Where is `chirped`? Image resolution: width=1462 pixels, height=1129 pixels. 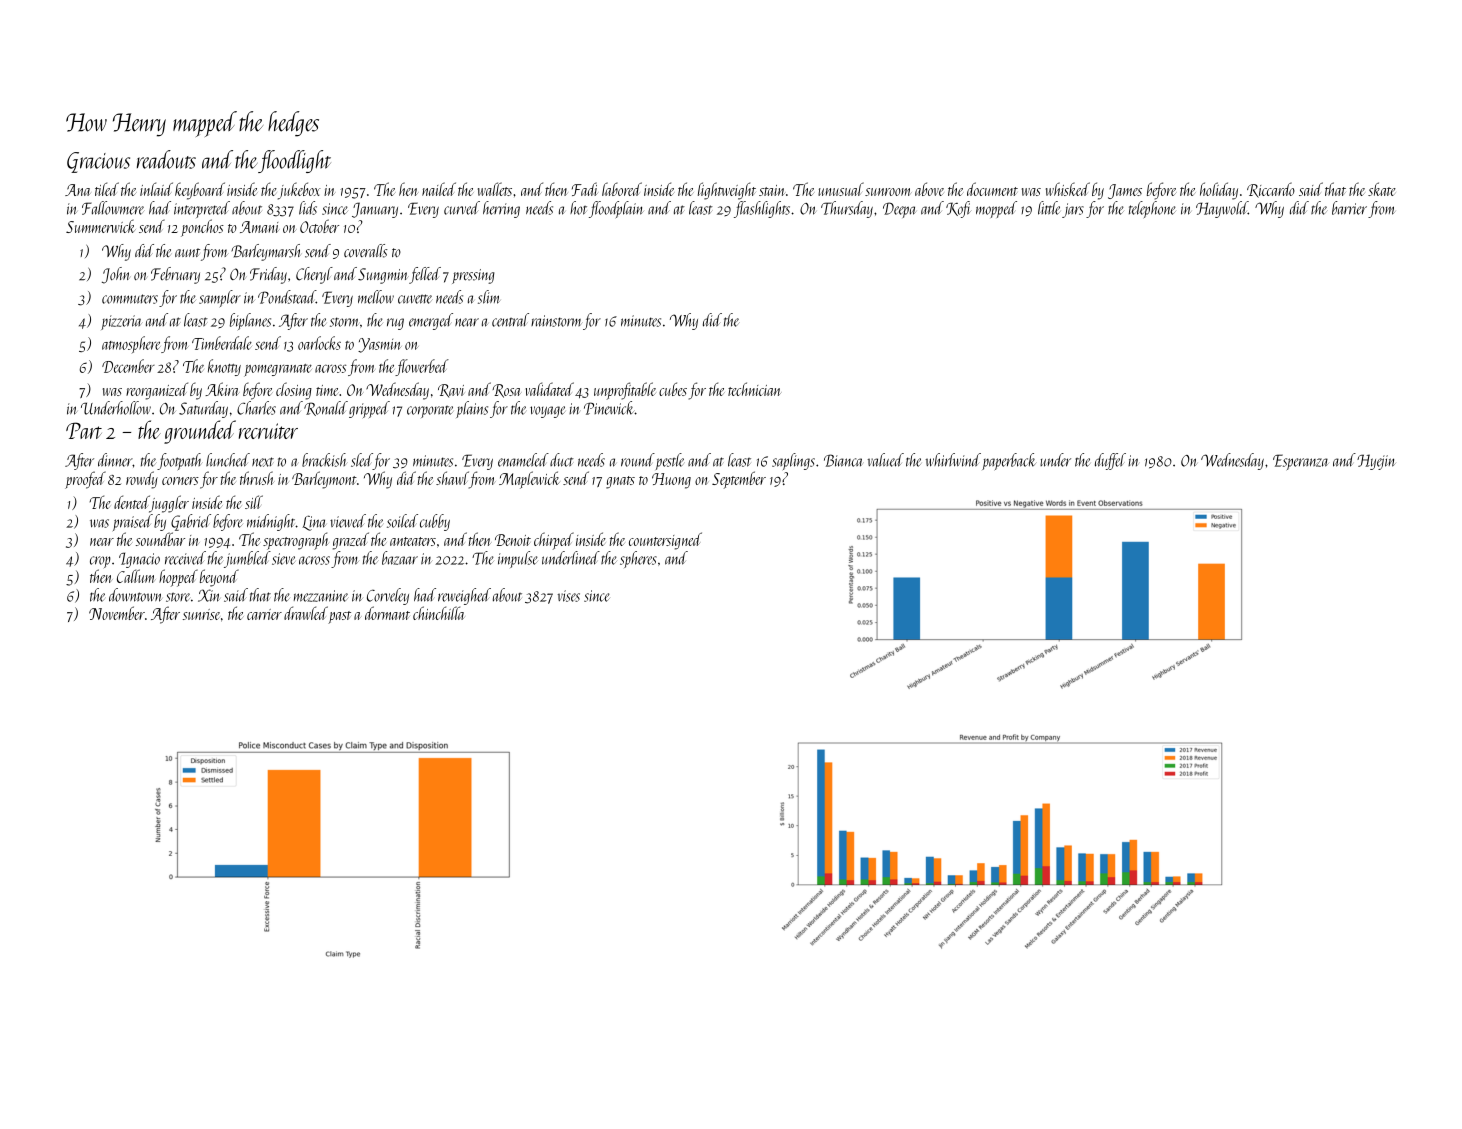
chirped is located at coordinates (554, 541).
